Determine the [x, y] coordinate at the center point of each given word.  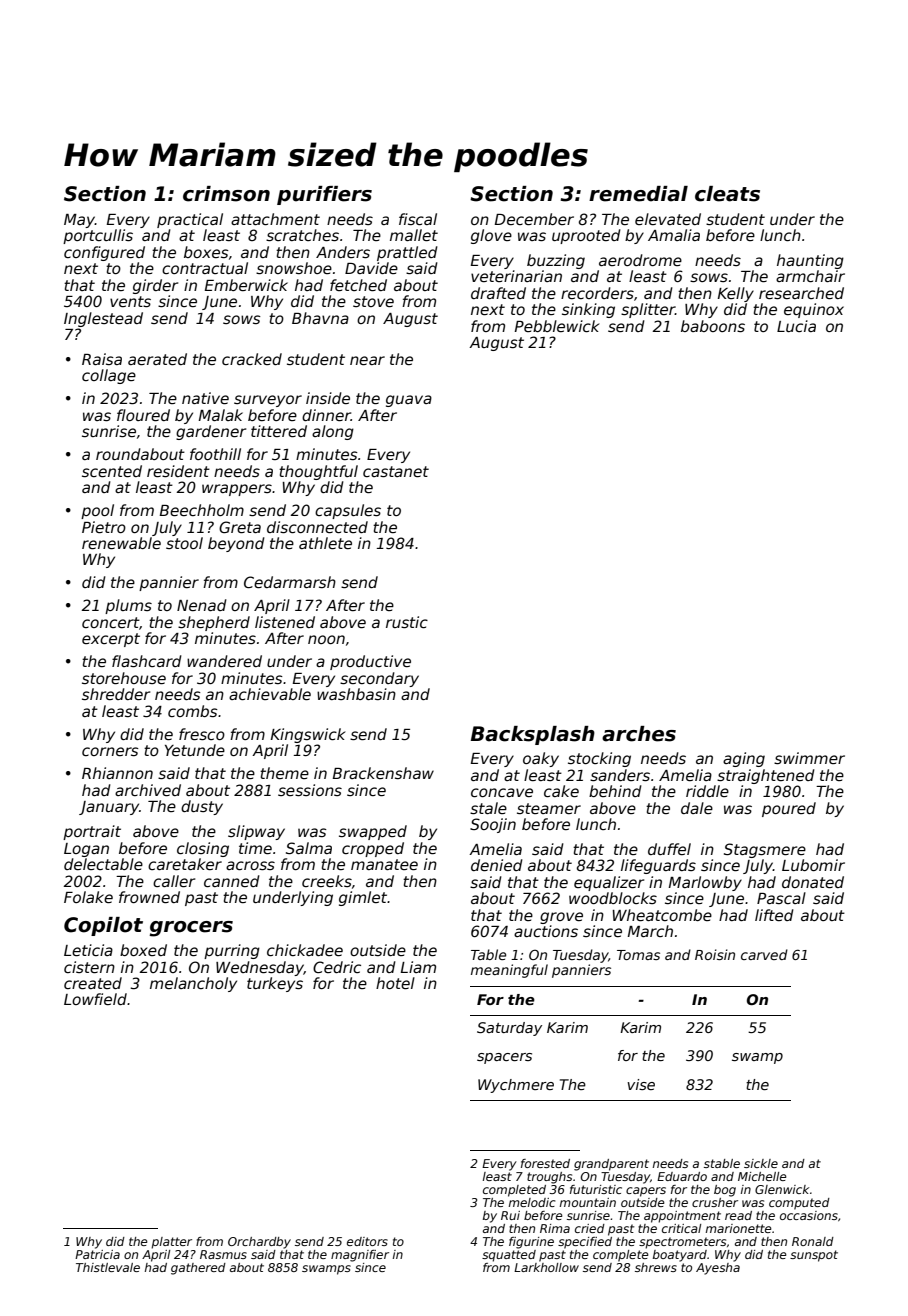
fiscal [418, 219]
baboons [713, 326]
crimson [226, 194]
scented [112, 471]
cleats [727, 194]
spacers [504, 1058]
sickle [761, 1163]
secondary [379, 679]
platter [171, 1243]
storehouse [124, 678]
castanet [396, 471]
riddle [707, 791]
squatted [509, 1256]
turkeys [275, 984]
